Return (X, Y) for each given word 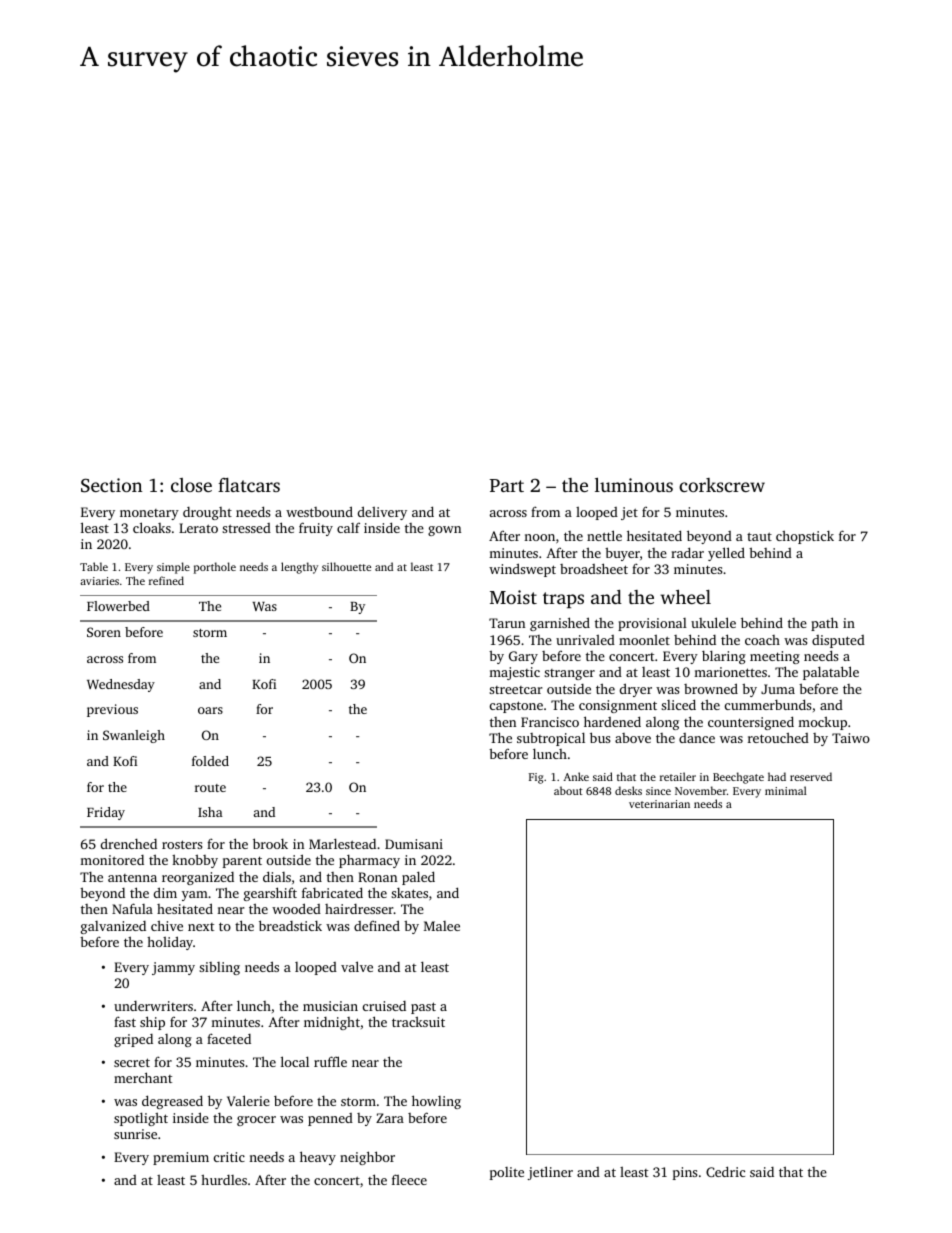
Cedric (725, 1171)
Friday (106, 813)
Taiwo (851, 738)
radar (687, 552)
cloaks (152, 527)
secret (132, 1062)
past (423, 1008)
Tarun (507, 623)
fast (125, 1021)
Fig (536, 778)
